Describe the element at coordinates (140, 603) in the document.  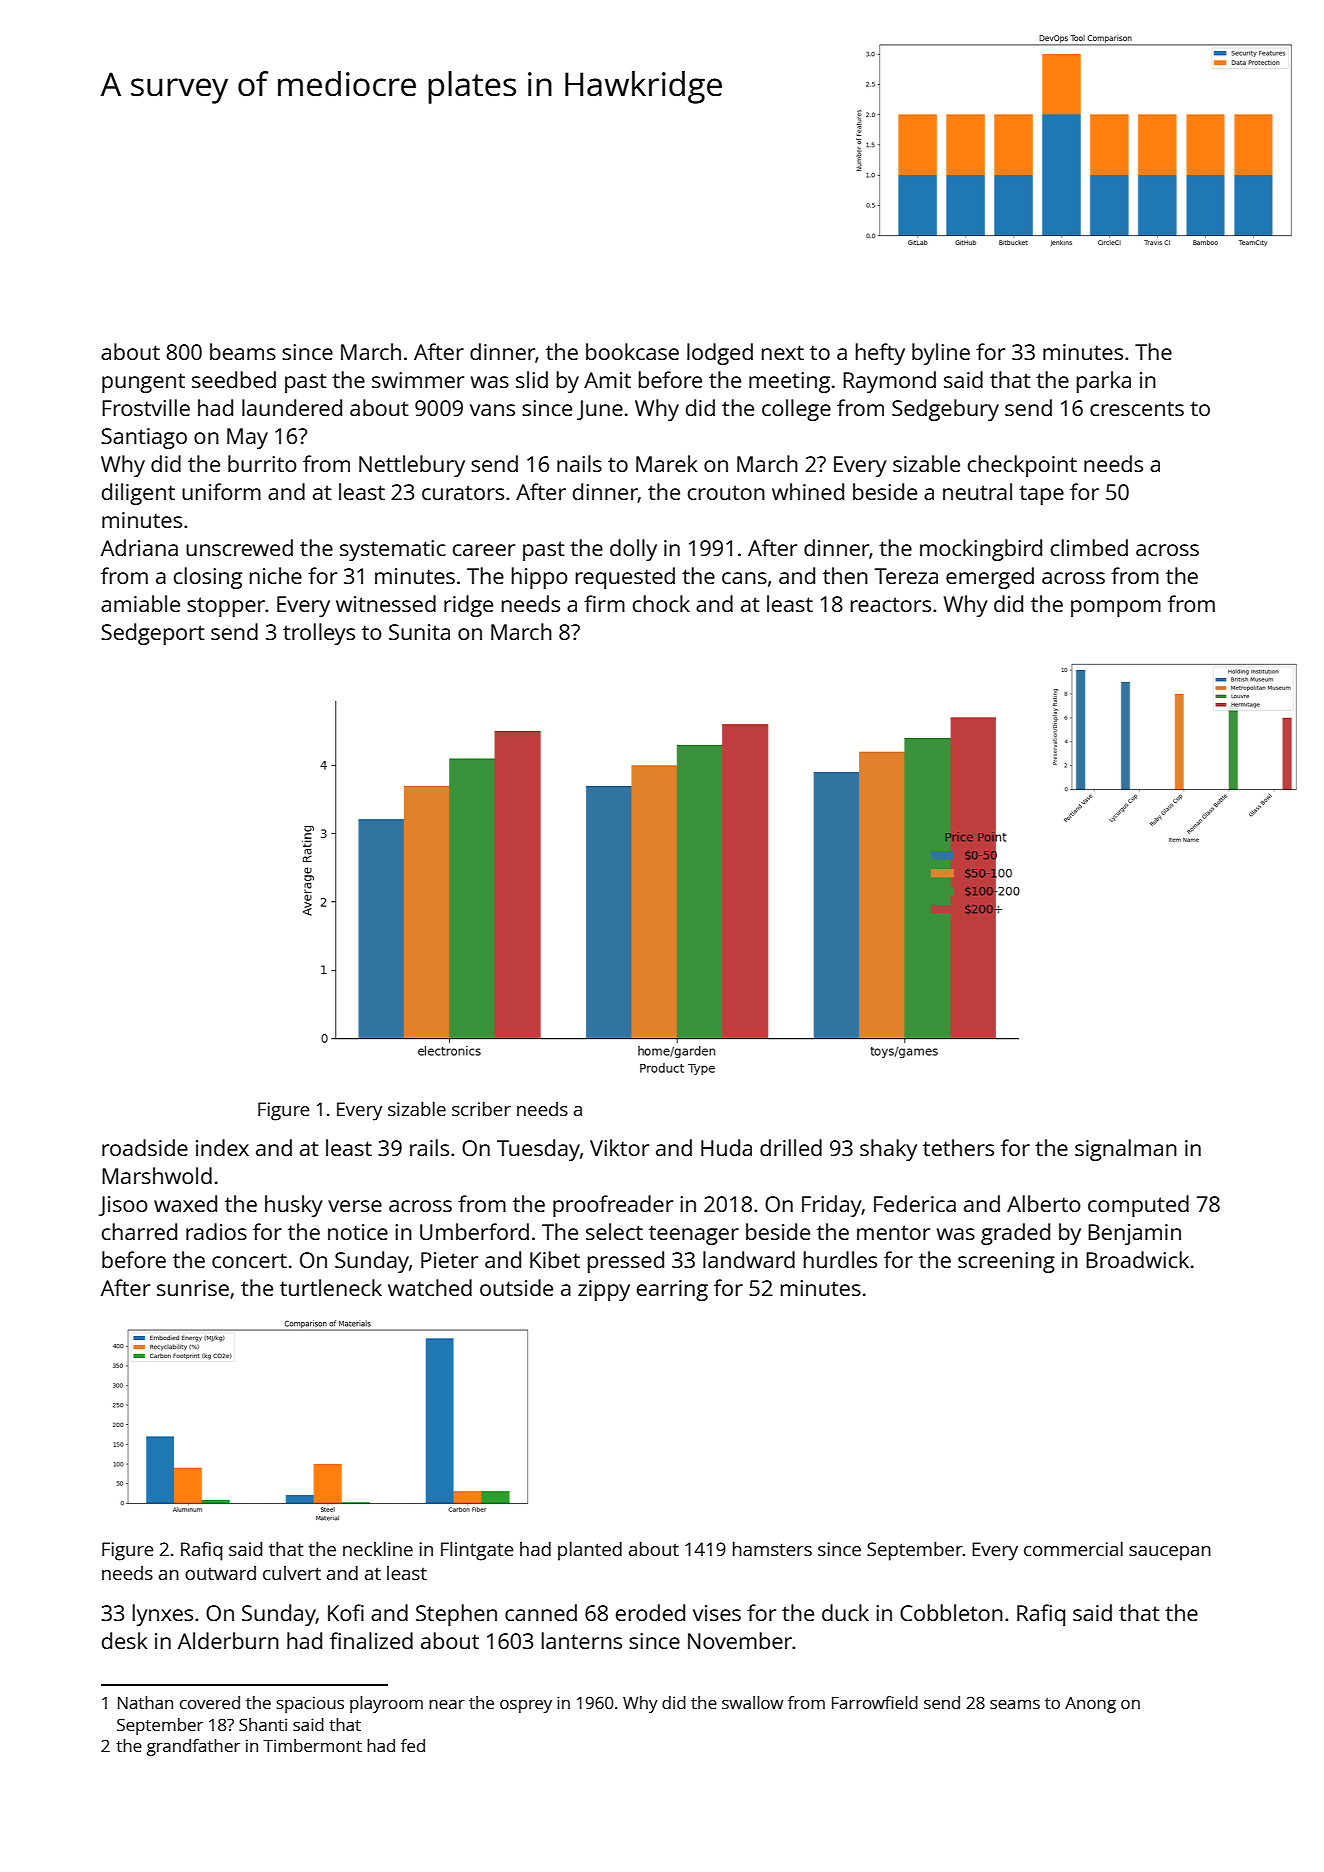
I see `amiable` at that location.
